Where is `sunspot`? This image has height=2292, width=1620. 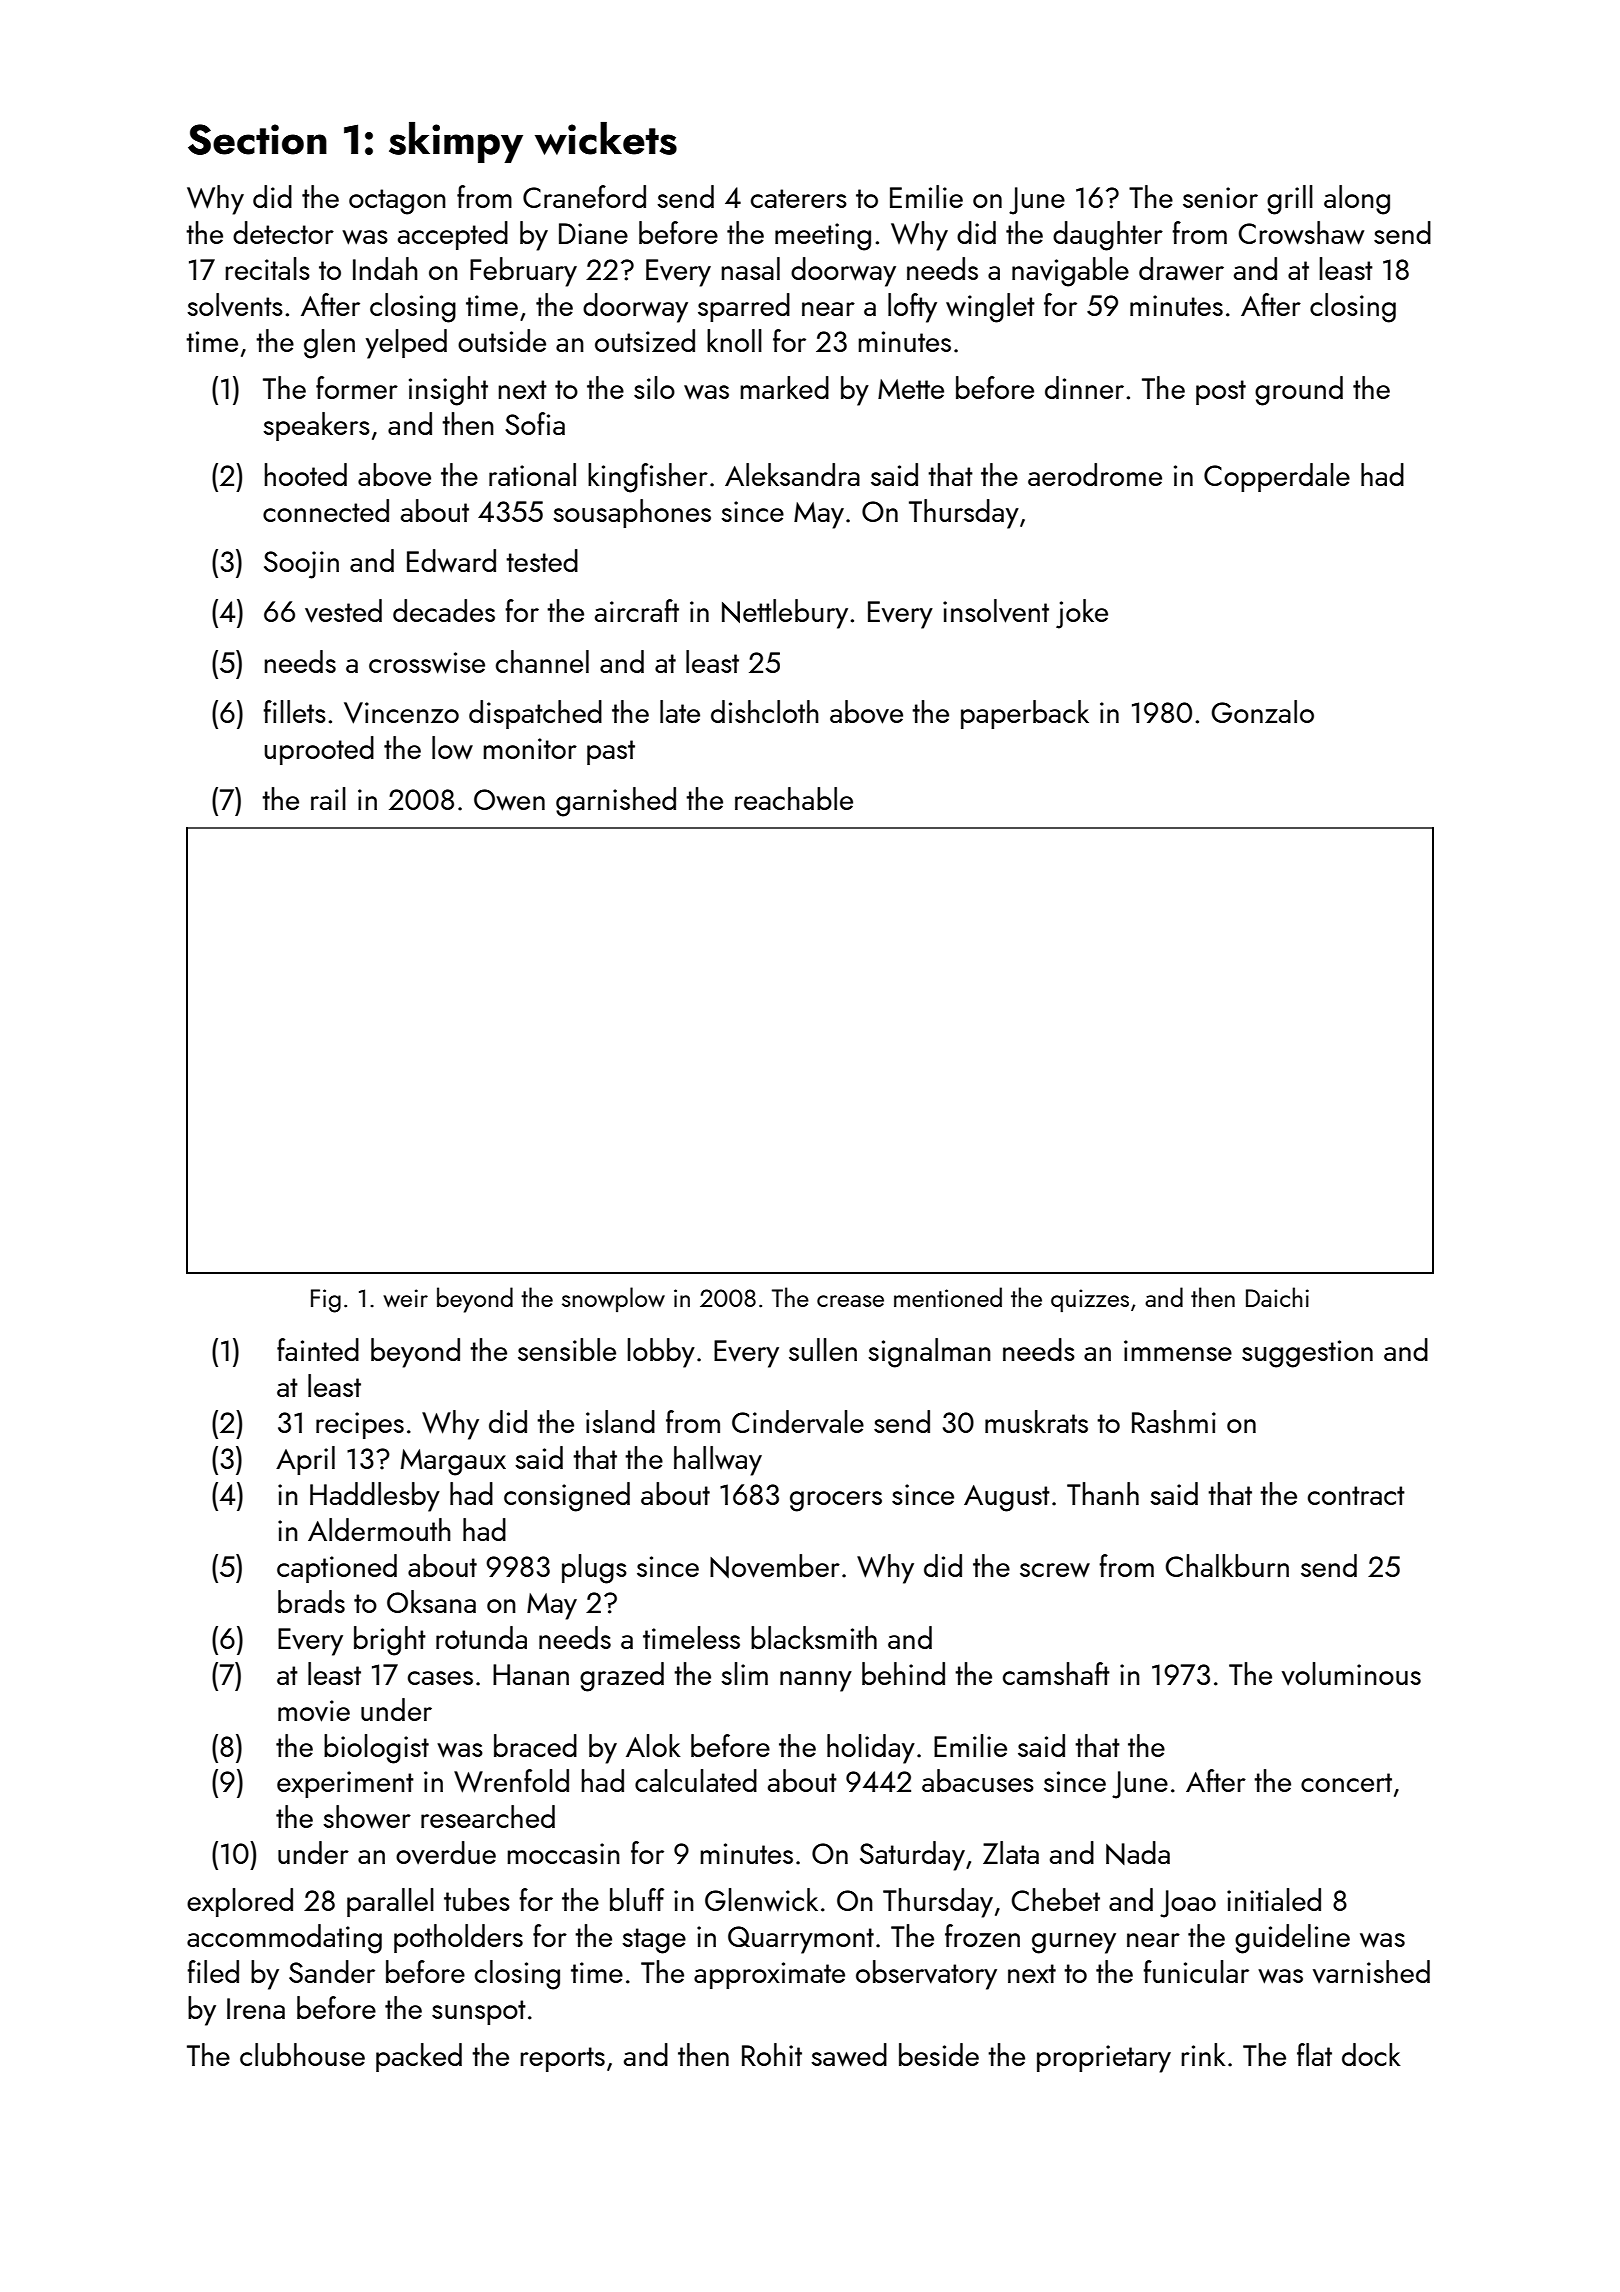
sunspot is located at coordinates (479, 2012).
